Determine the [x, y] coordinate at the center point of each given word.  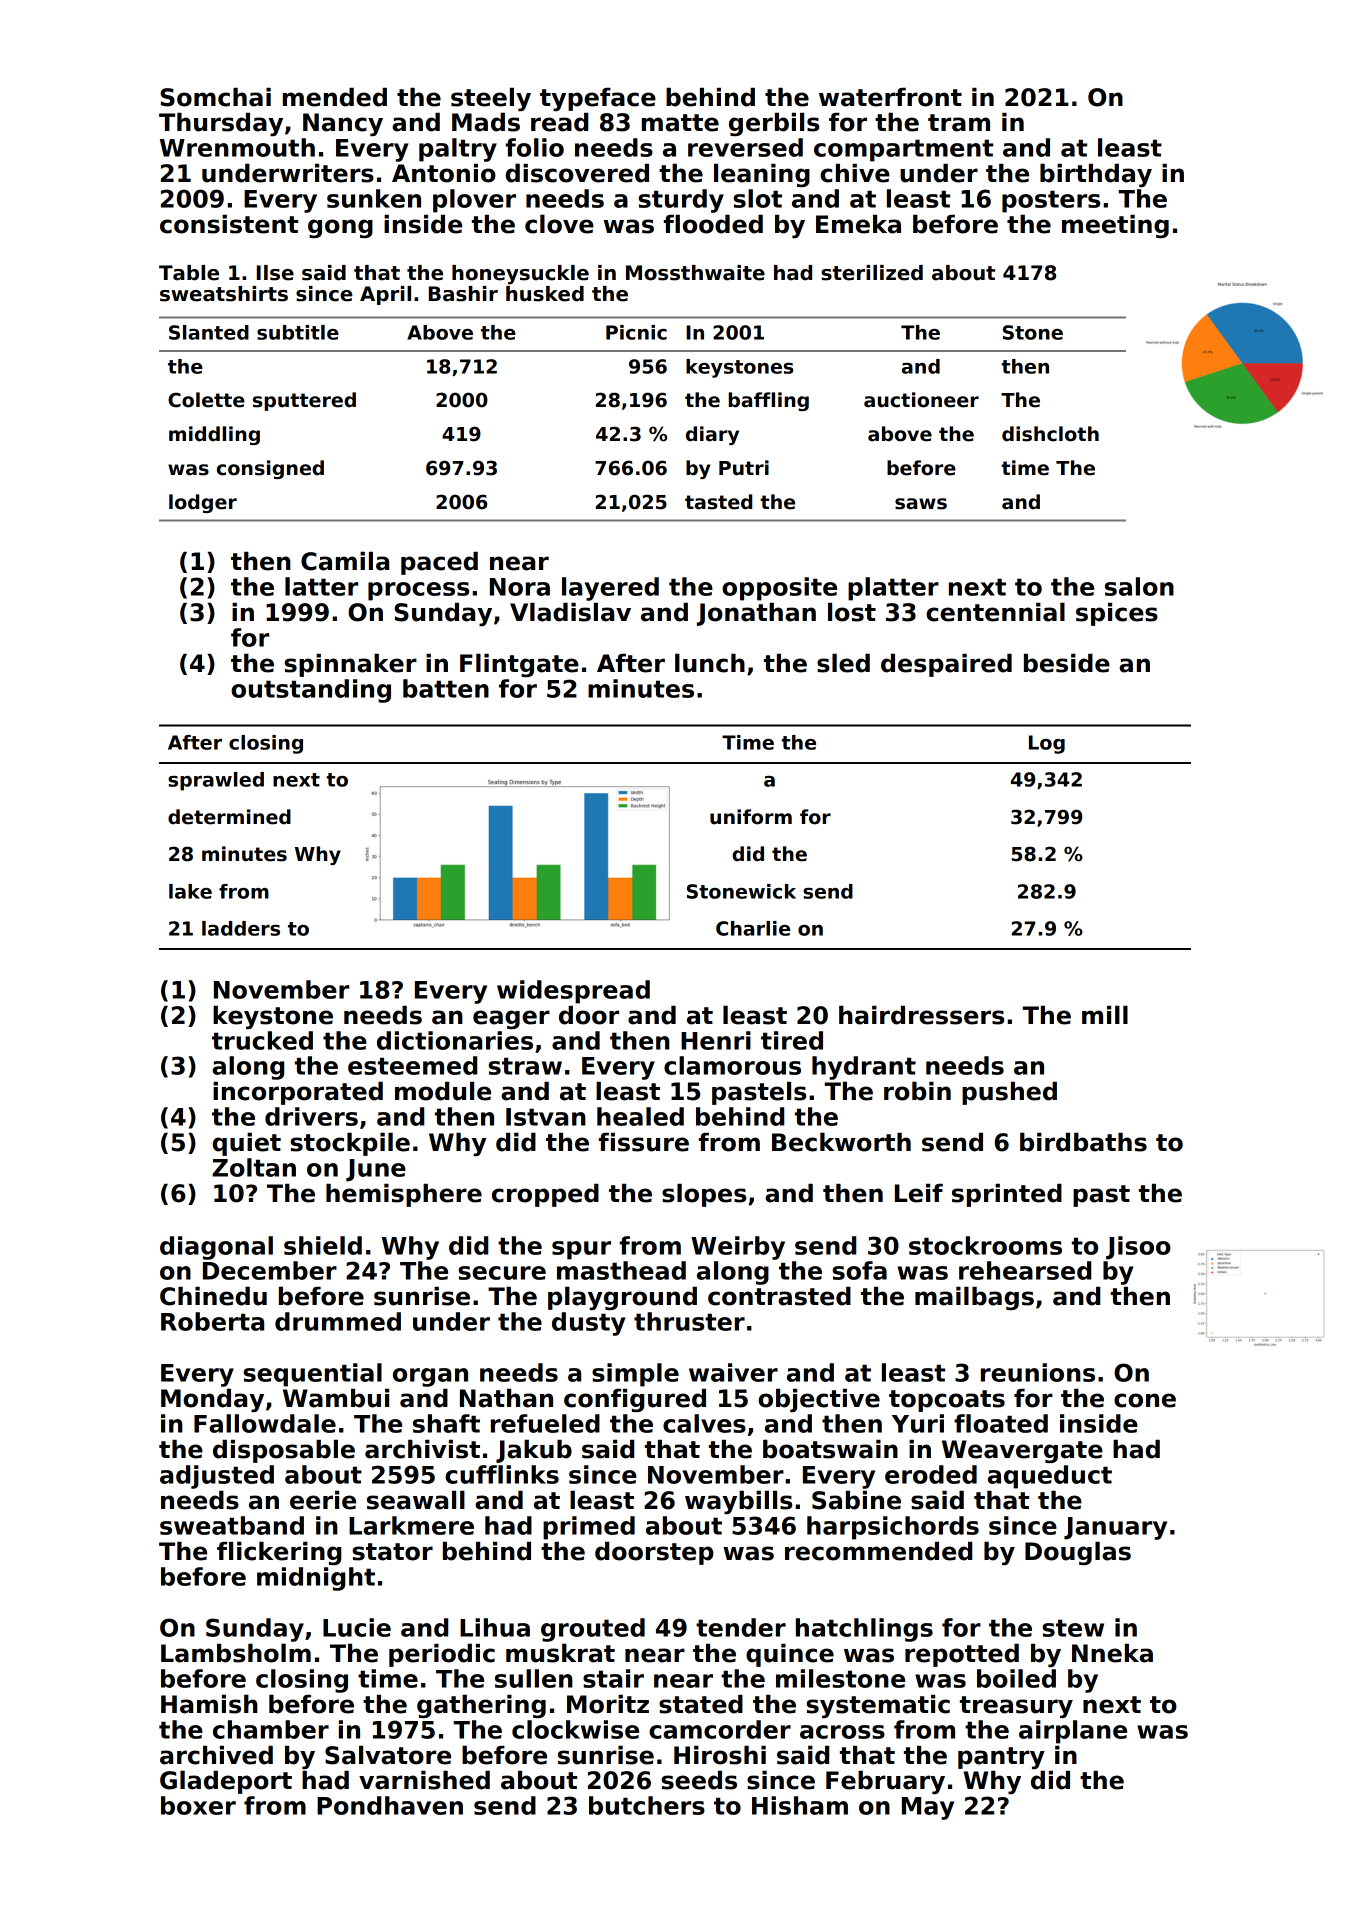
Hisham [800, 1805]
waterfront [890, 97]
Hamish [209, 1704]
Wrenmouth [237, 147]
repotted [962, 1655]
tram [959, 123]
